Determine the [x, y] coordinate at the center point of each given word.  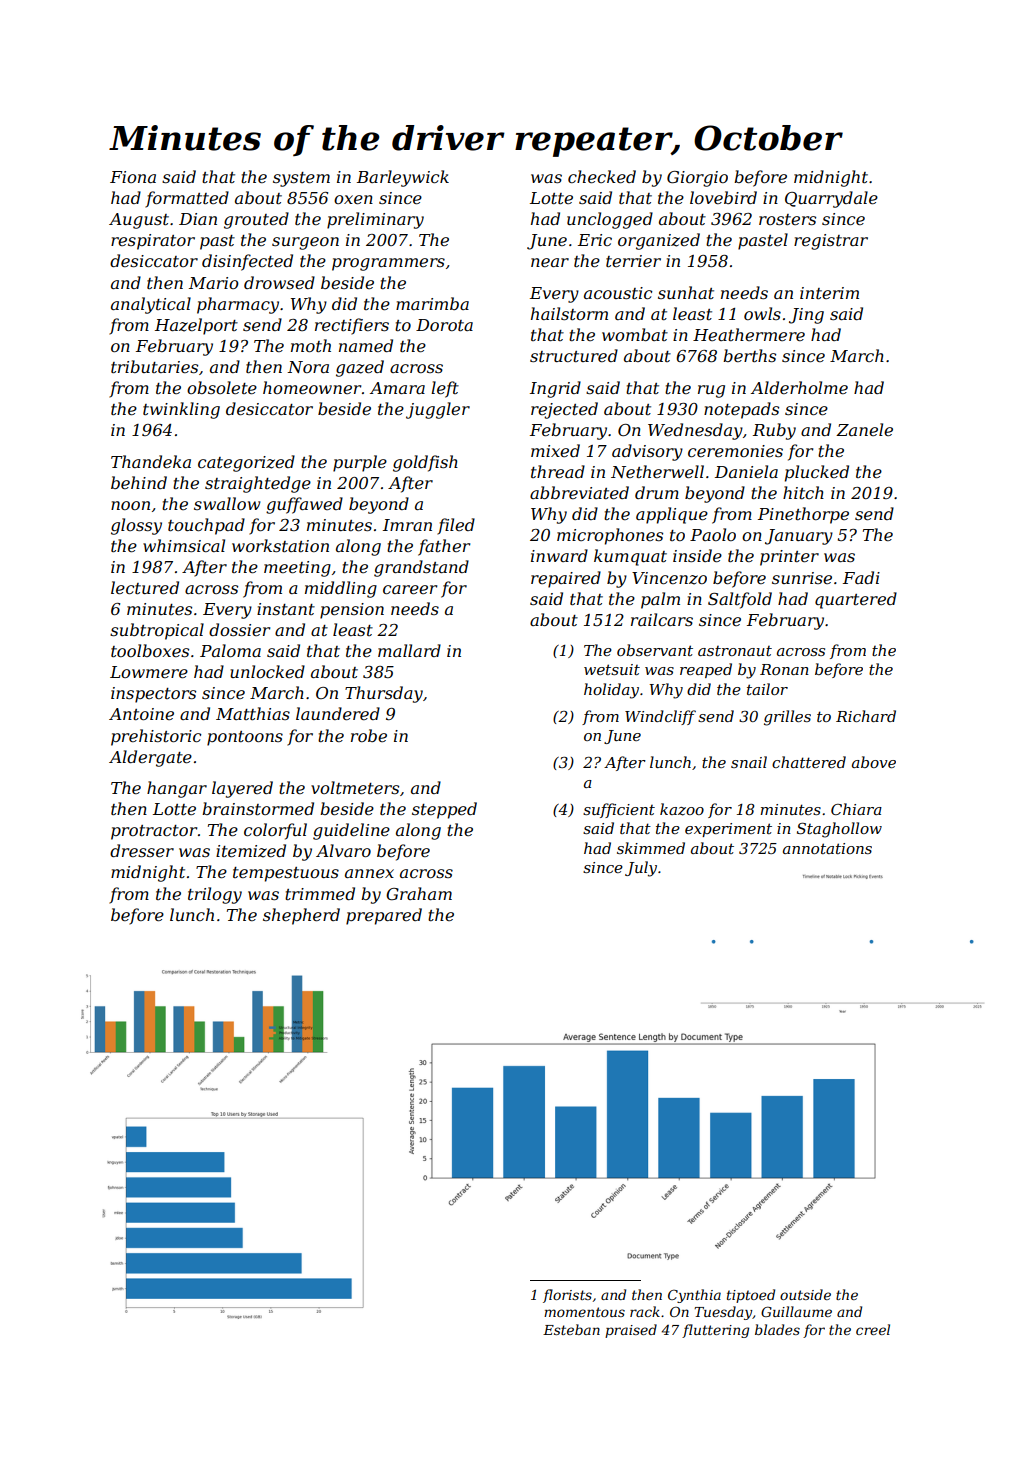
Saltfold [740, 600]
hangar [177, 789]
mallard [409, 650]
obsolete [222, 387]
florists [567, 1296]
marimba [432, 303]
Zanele [864, 429]
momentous [584, 1312]
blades [777, 1329]
